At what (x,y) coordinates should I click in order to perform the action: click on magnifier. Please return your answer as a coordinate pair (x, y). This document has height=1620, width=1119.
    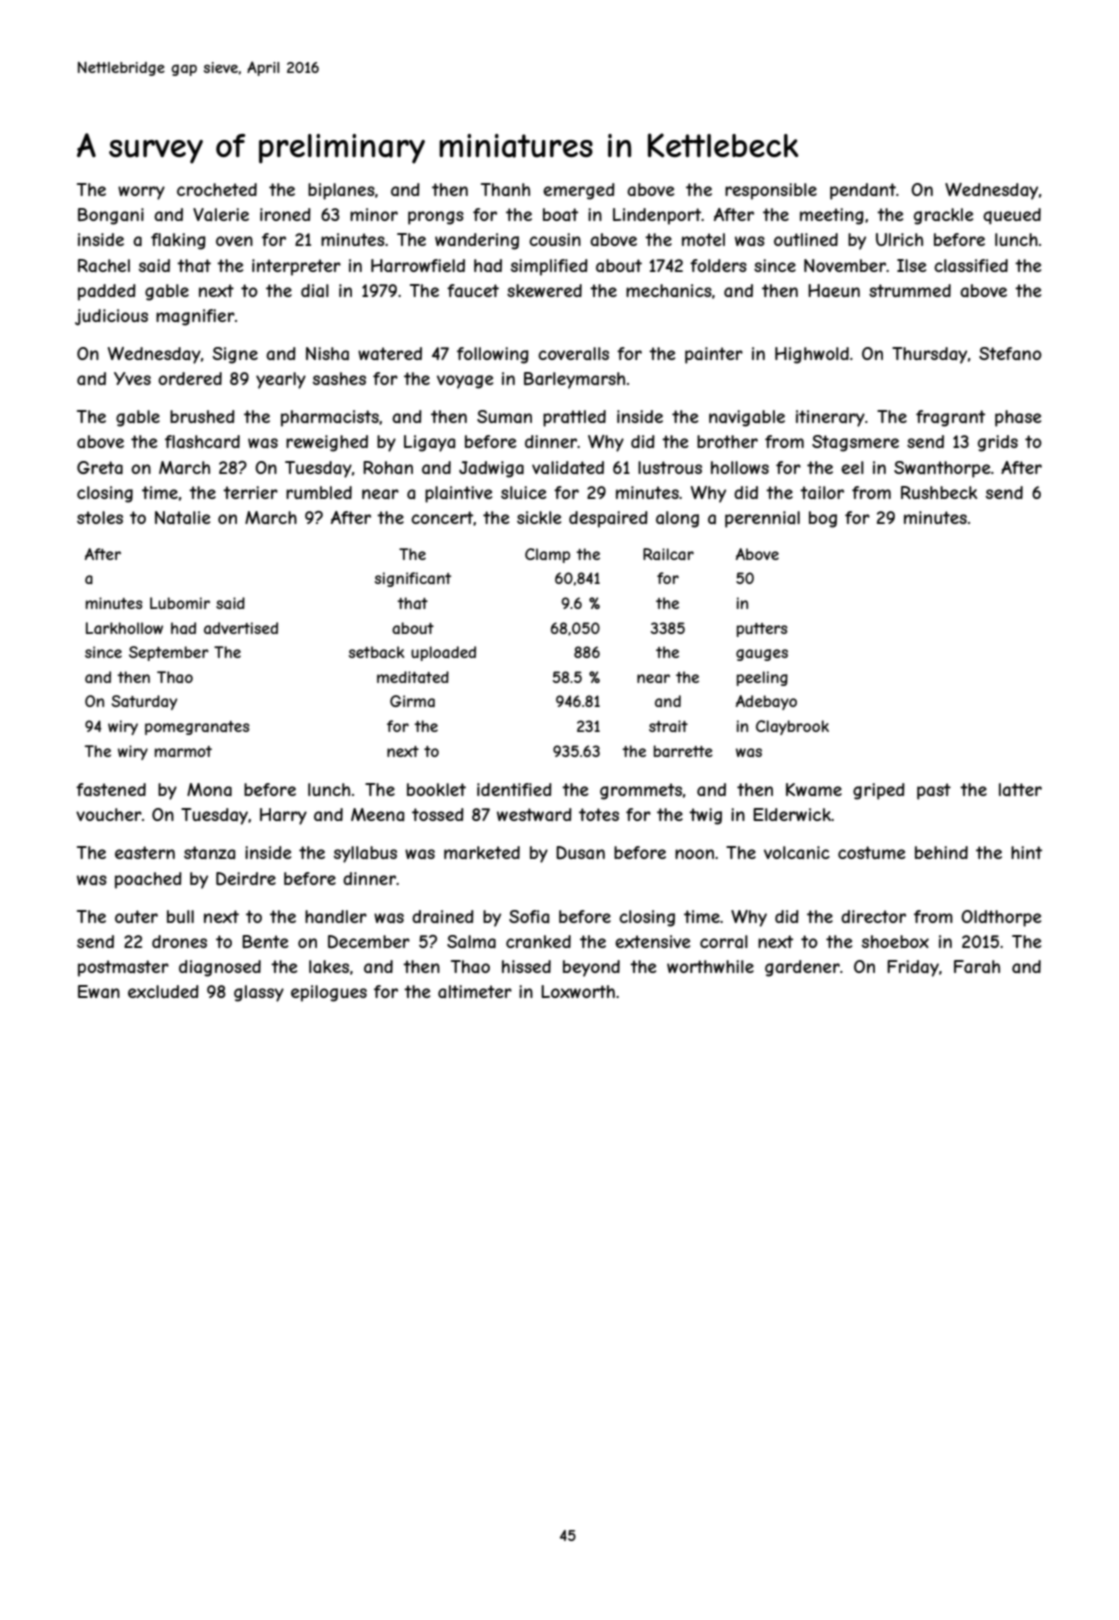
    Looking at the image, I should click on (195, 317).
